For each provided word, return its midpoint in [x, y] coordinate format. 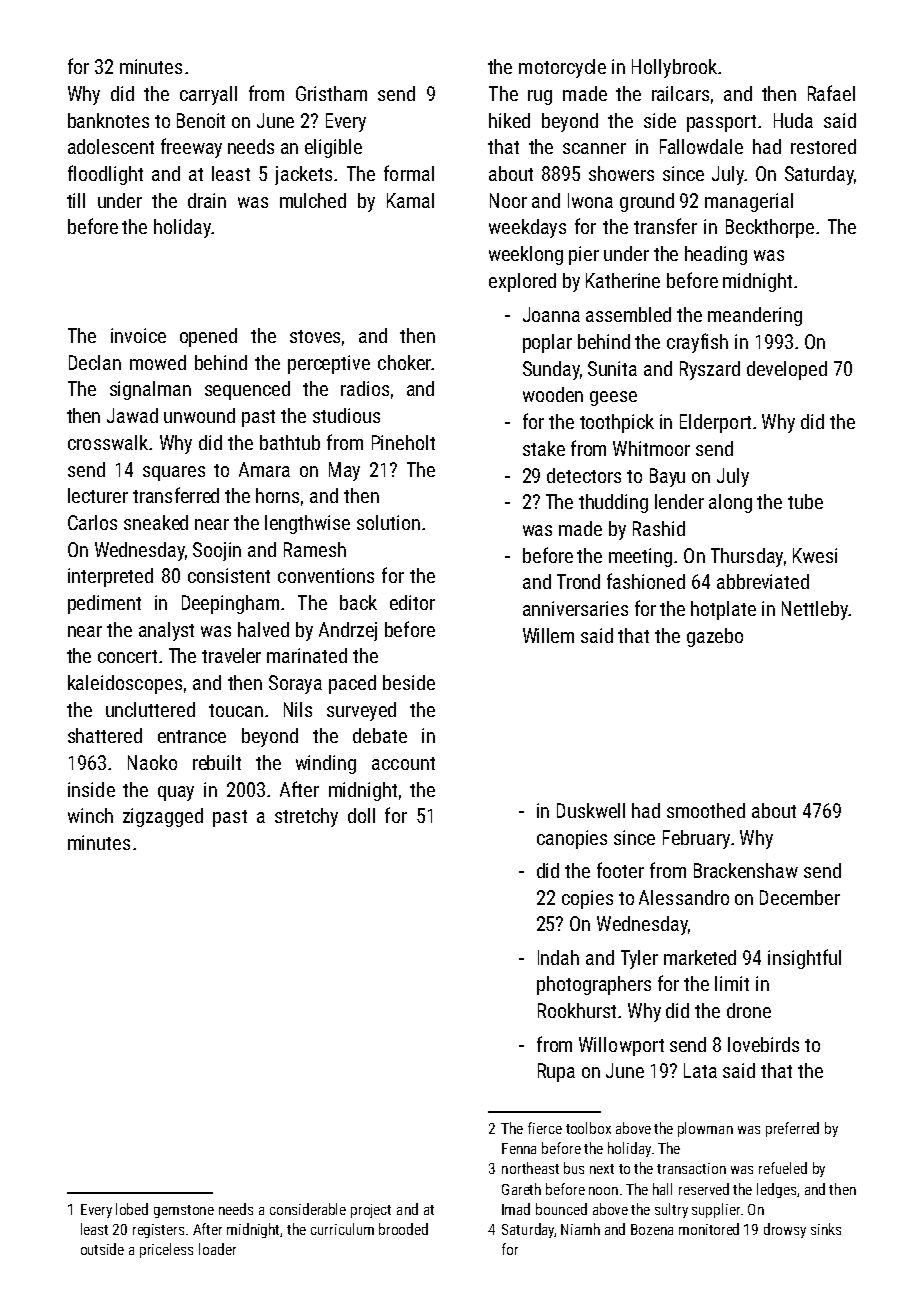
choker [404, 362]
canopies [572, 839]
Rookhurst [577, 1010]
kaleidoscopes [125, 684]
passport [721, 123]
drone [749, 1010]
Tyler [639, 959]
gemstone [184, 1211]
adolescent [111, 146]
